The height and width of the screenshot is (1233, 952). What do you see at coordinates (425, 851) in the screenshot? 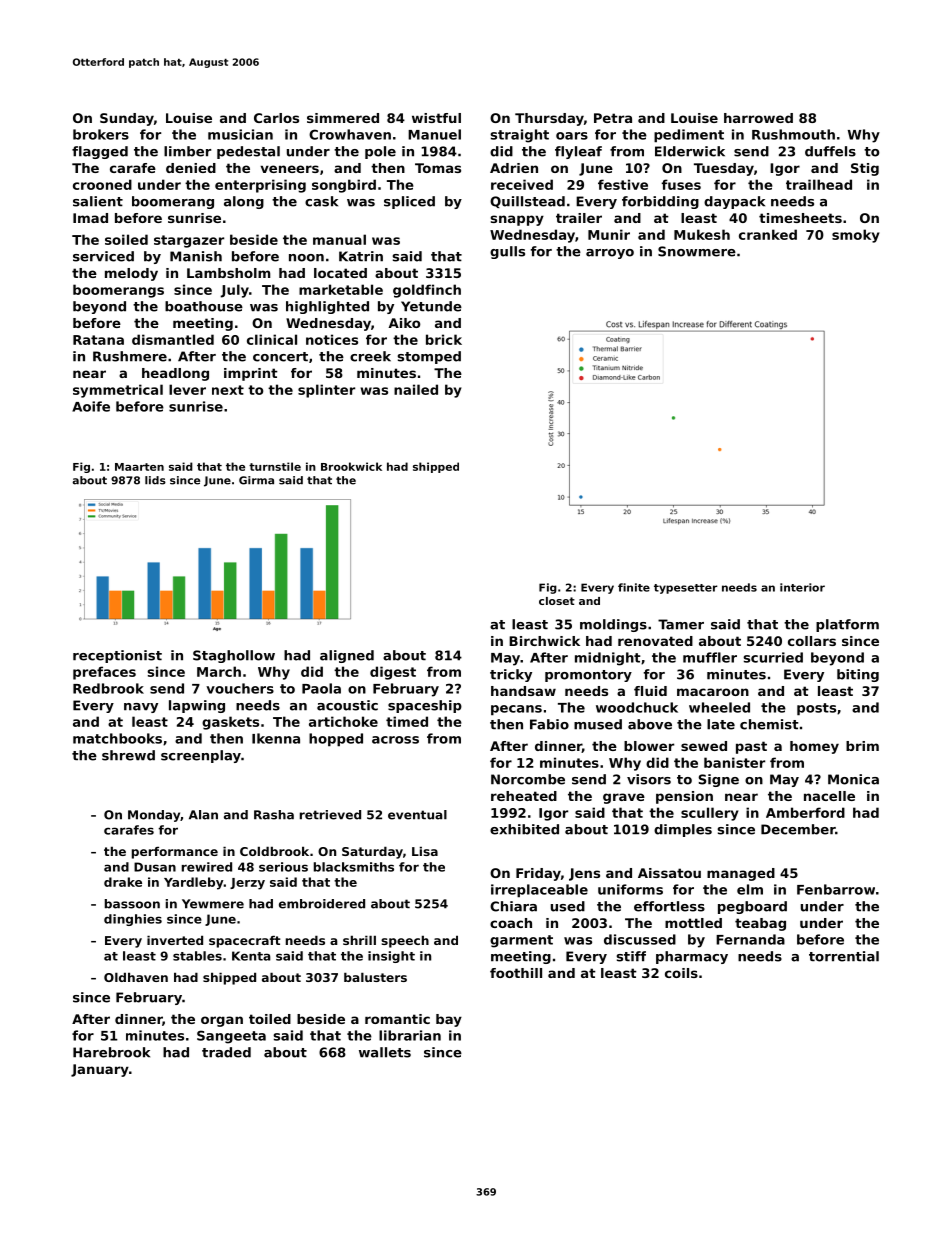
I see `Lisa` at bounding box center [425, 851].
